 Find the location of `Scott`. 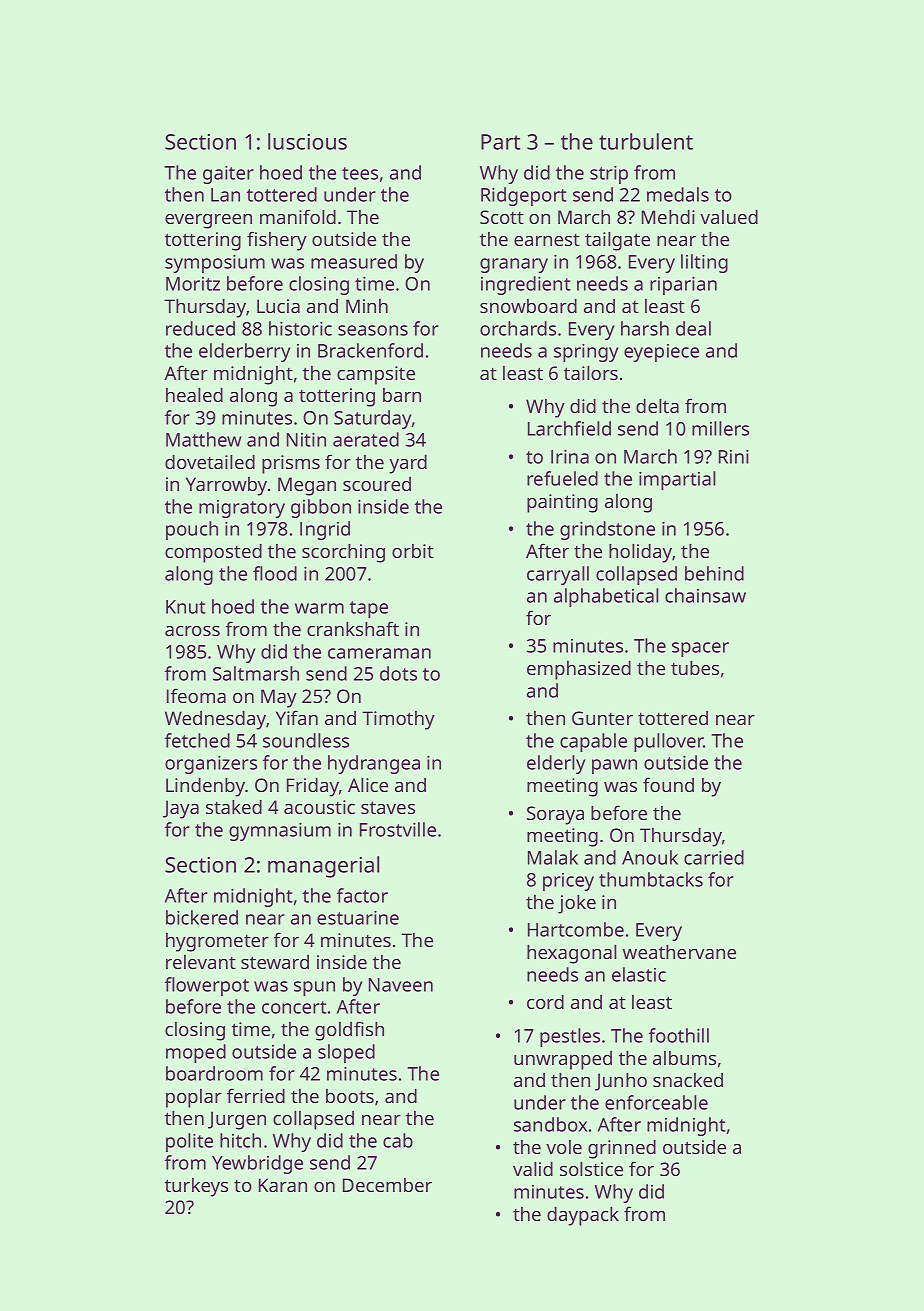

Scott is located at coordinates (502, 217).
